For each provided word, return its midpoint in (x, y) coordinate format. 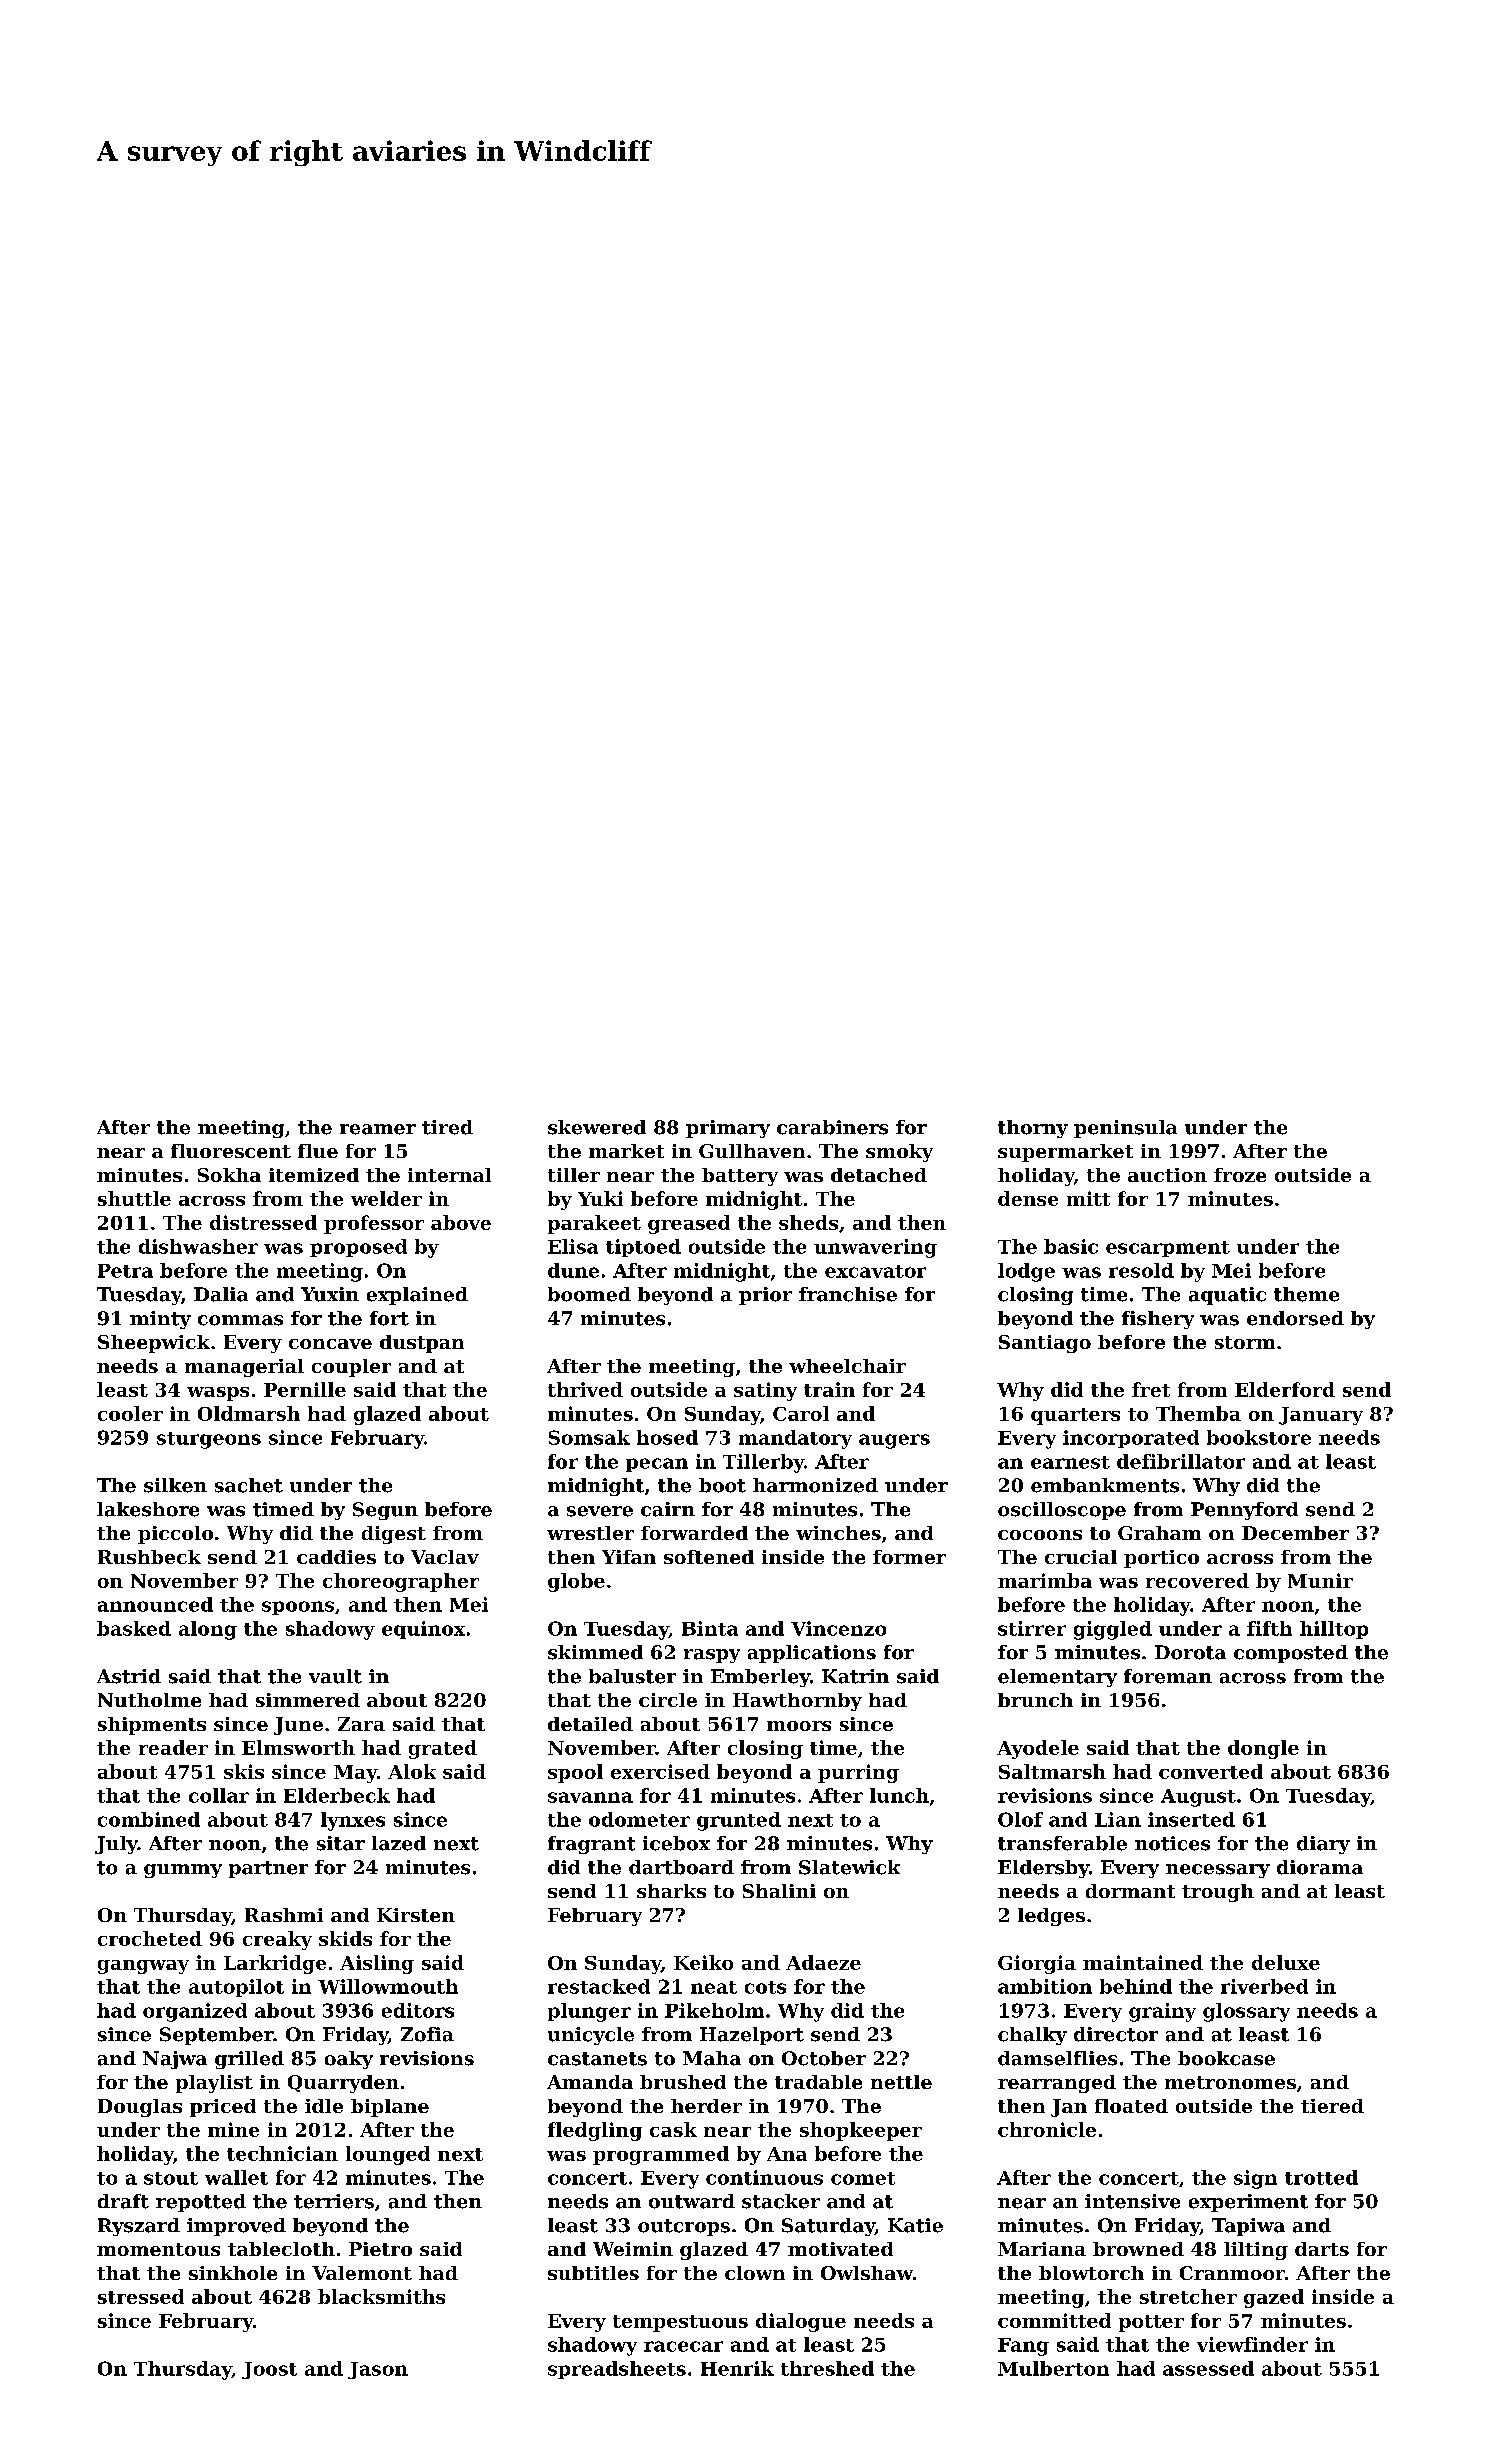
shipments (152, 1726)
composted (1291, 1654)
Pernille (305, 1389)
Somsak (589, 1437)
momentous (158, 2249)
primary (728, 1129)
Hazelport (752, 2036)
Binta (710, 1628)
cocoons (1040, 1535)
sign (1255, 2179)
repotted (201, 2203)
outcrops (684, 2227)
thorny (1033, 1129)
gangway (143, 1967)
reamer (378, 1129)
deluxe (1286, 1962)
